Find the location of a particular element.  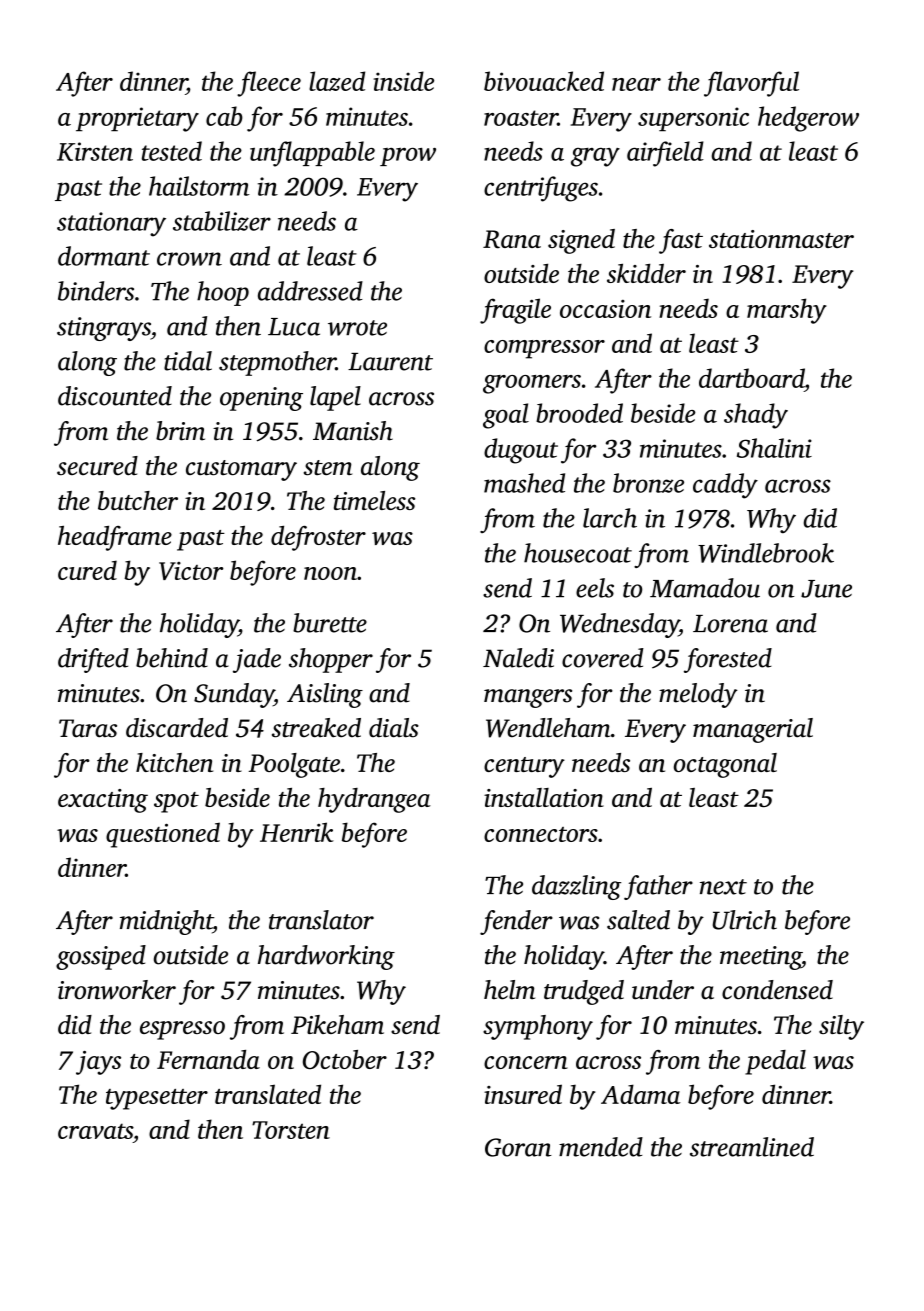

melody is located at coordinates (698, 695).
